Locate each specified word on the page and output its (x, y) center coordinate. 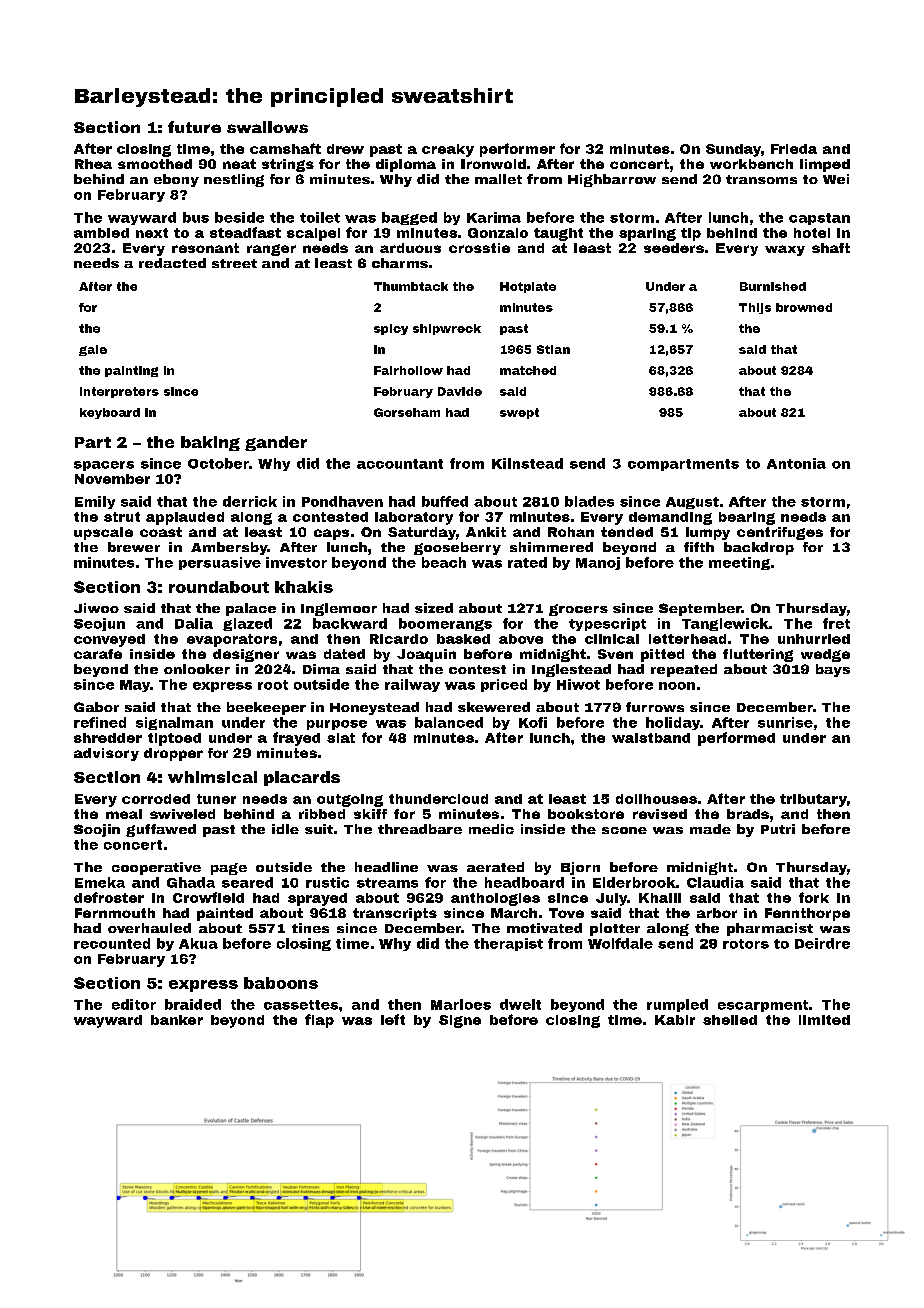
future (194, 127)
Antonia (796, 463)
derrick (250, 501)
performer (517, 150)
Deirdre (822, 943)
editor (134, 1004)
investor (296, 562)
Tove (566, 913)
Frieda (794, 149)
